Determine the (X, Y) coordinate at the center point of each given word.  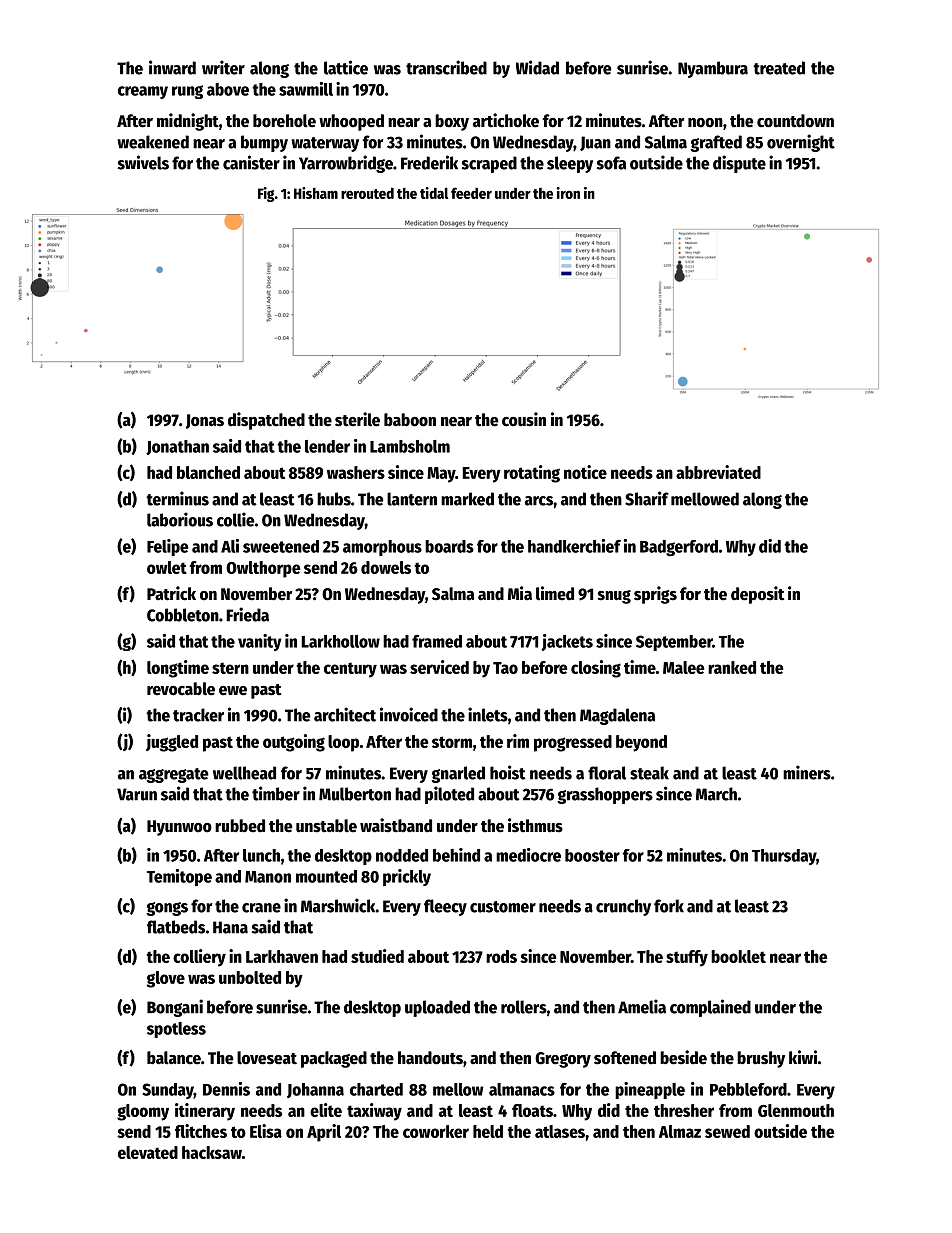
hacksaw (212, 1152)
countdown (795, 121)
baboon (410, 420)
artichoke (506, 120)
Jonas (205, 421)
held (488, 1131)
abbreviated (718, 472)
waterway (325, 144)
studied (377, 956)
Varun (137, 794)
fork (669, 906)
